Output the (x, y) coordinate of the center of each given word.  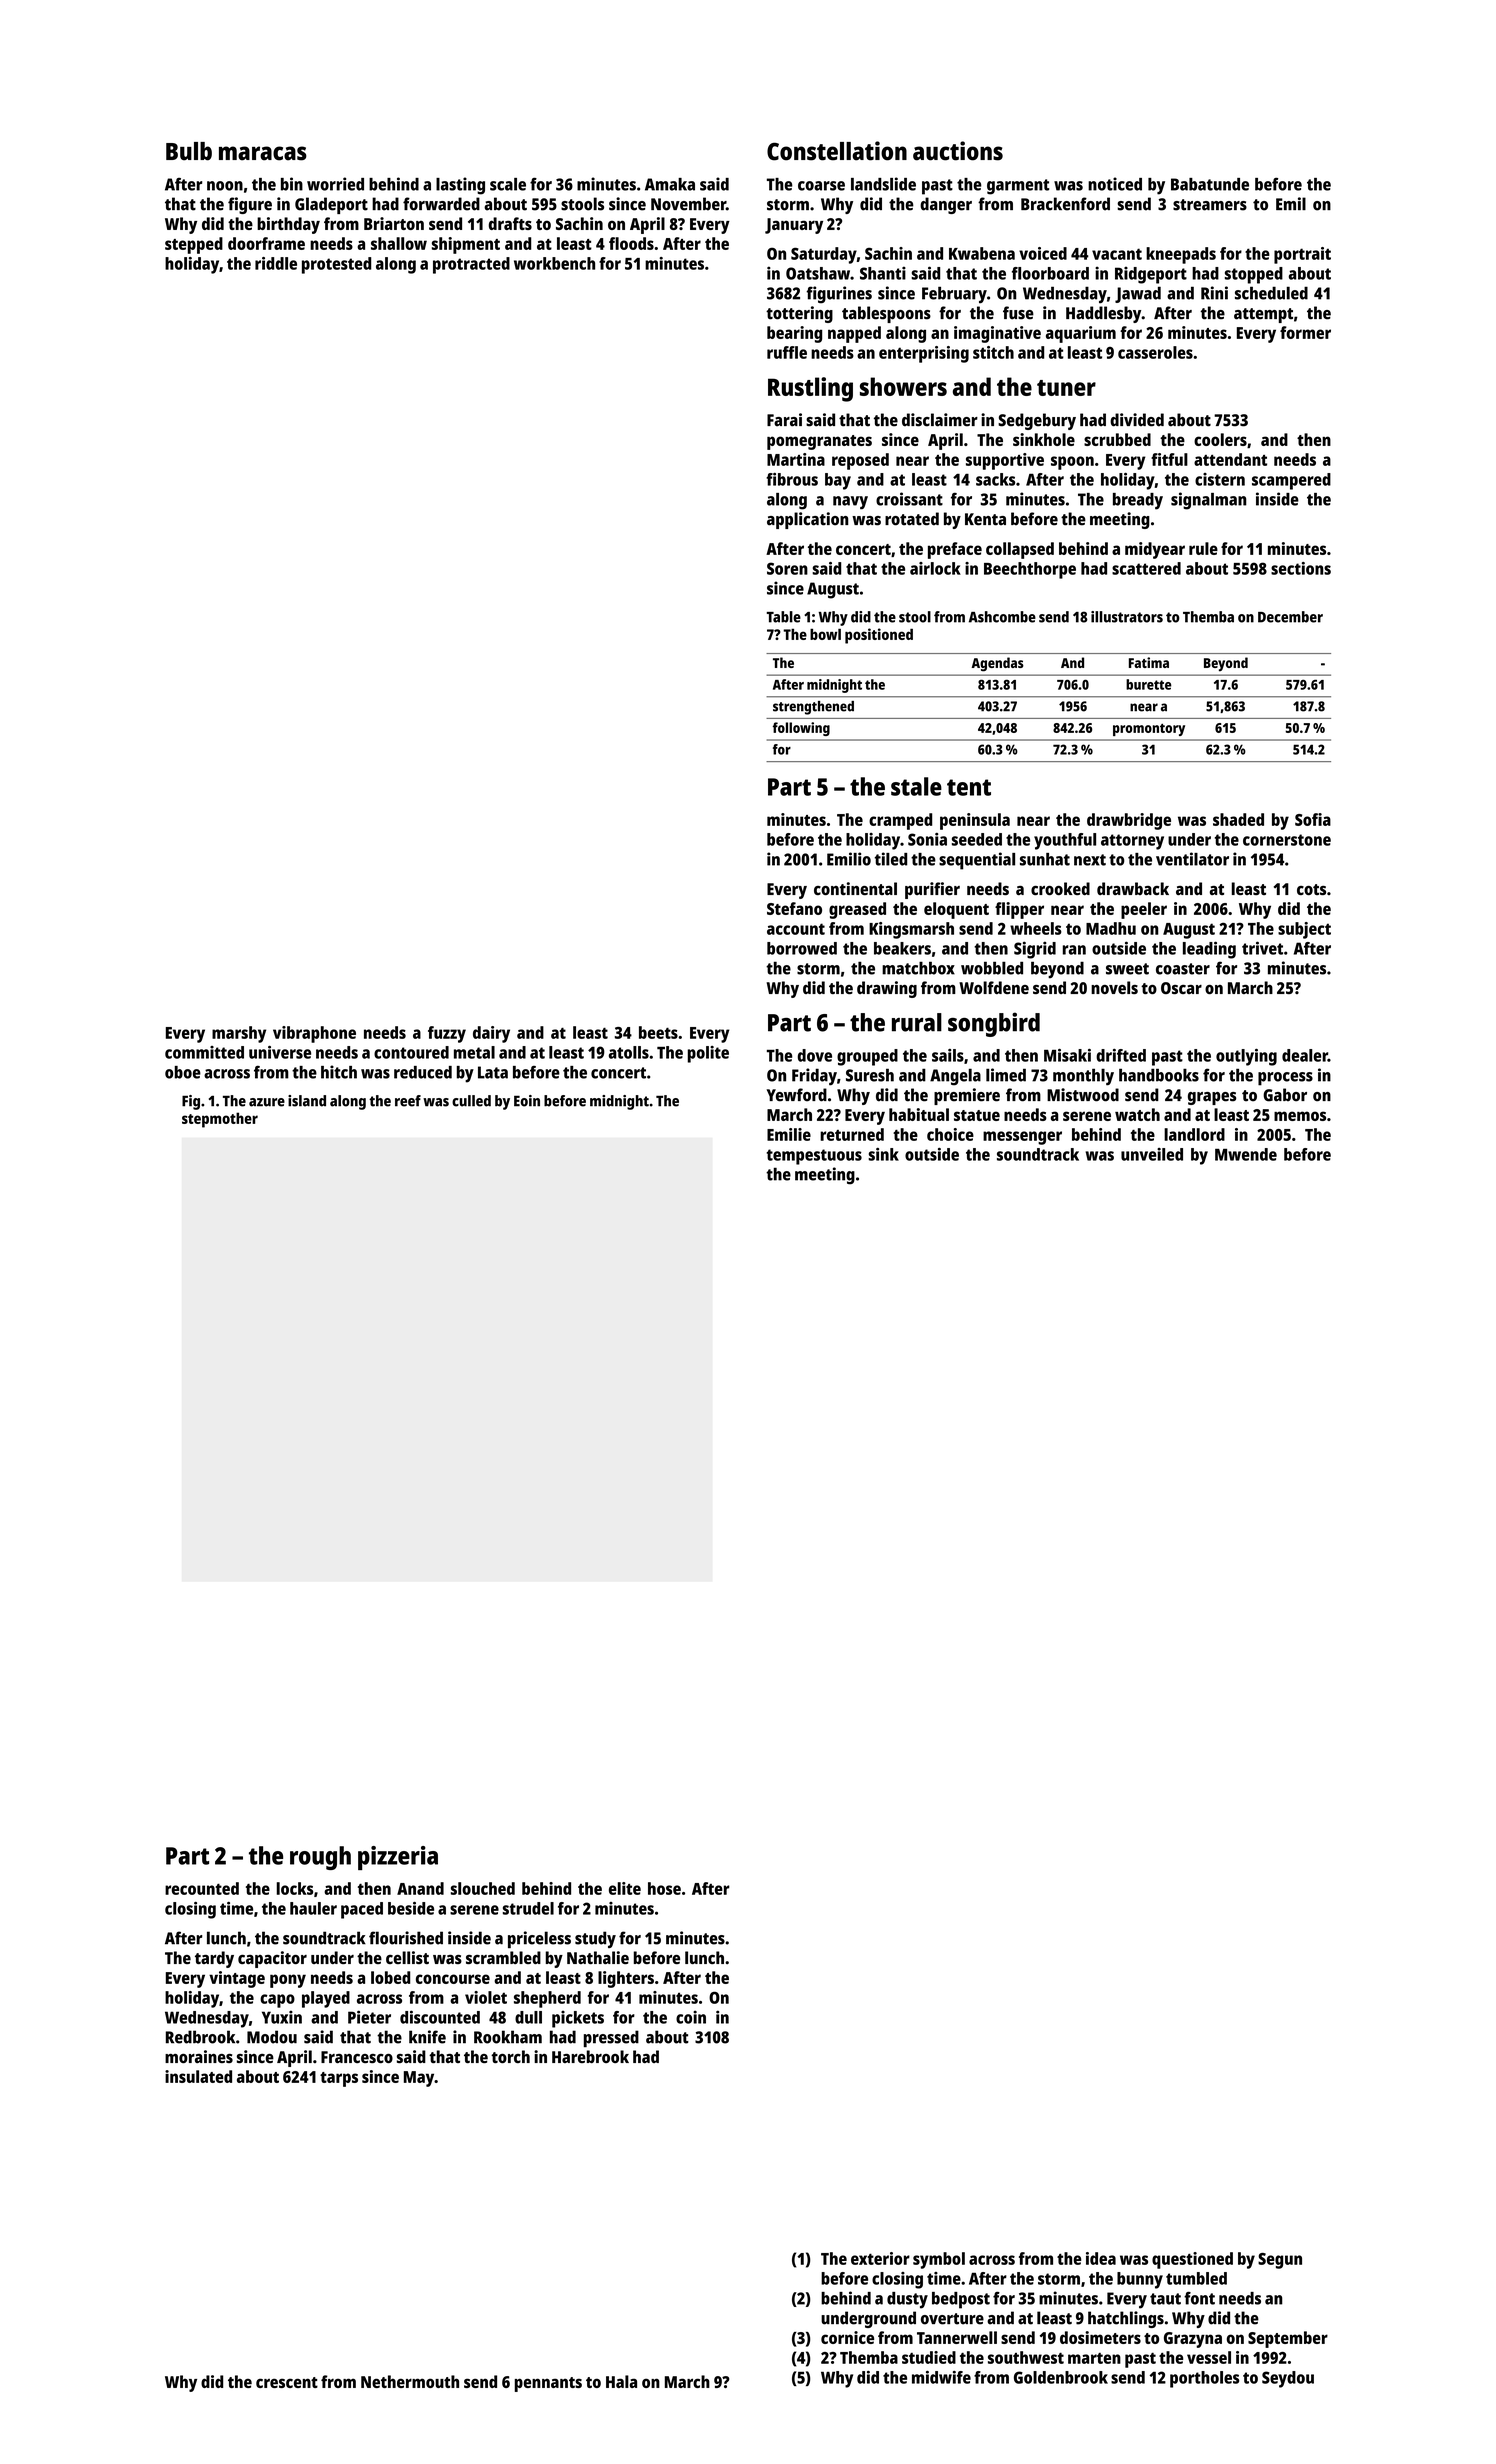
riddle (276, 263)
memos (1300, 1116)
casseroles (1155, 352)
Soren (787, 568)
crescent (287, 2382)
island (307, 1101)
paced (362, 1910)
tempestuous (814, 1157)
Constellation (837, 151)
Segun (1280, 2261)
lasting (460, 186)
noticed (1115, 184)
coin (691, 2017)
